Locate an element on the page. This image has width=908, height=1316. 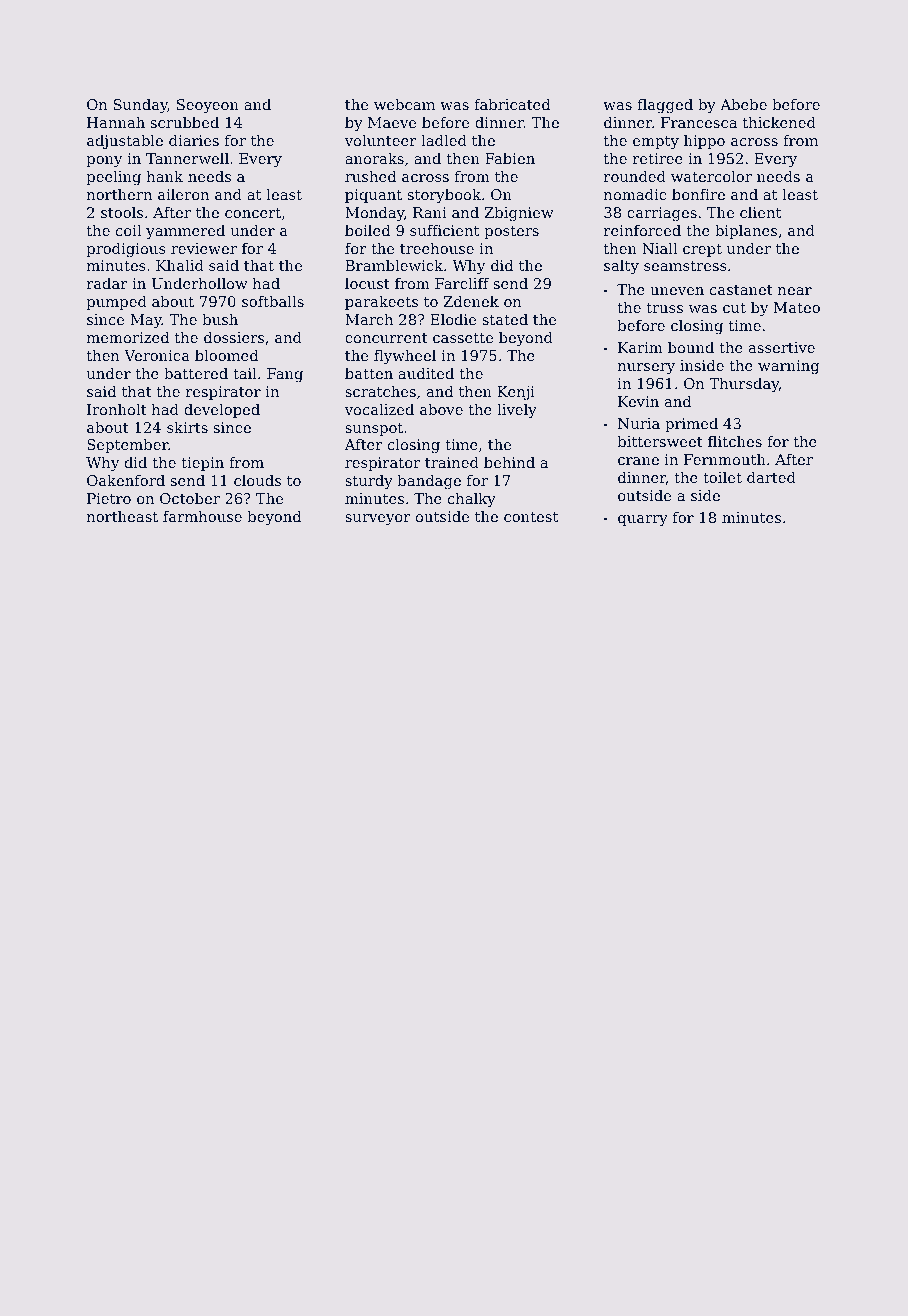
May is located at coordinates (146, 321).
